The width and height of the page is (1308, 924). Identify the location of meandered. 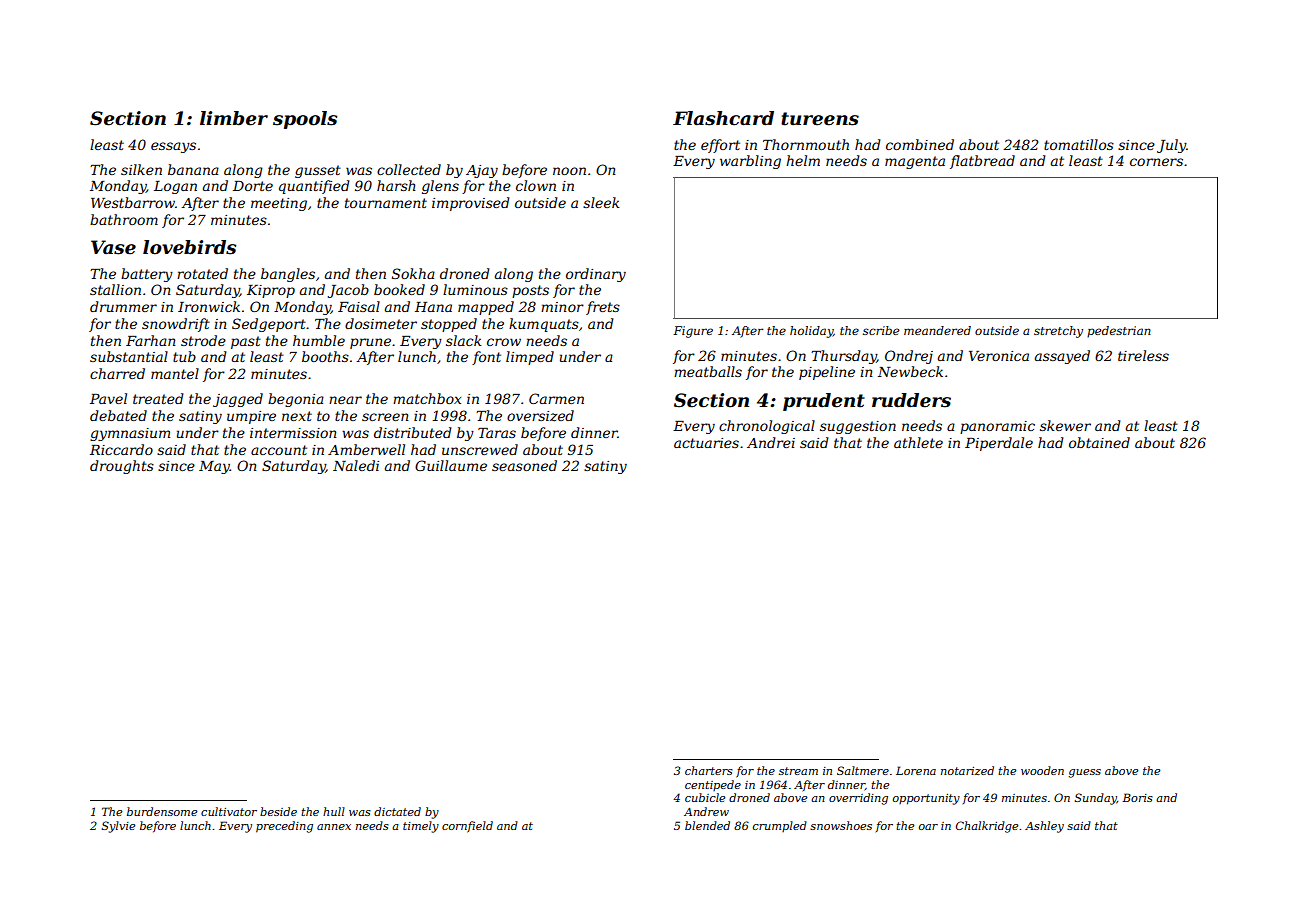
(937, 330).
